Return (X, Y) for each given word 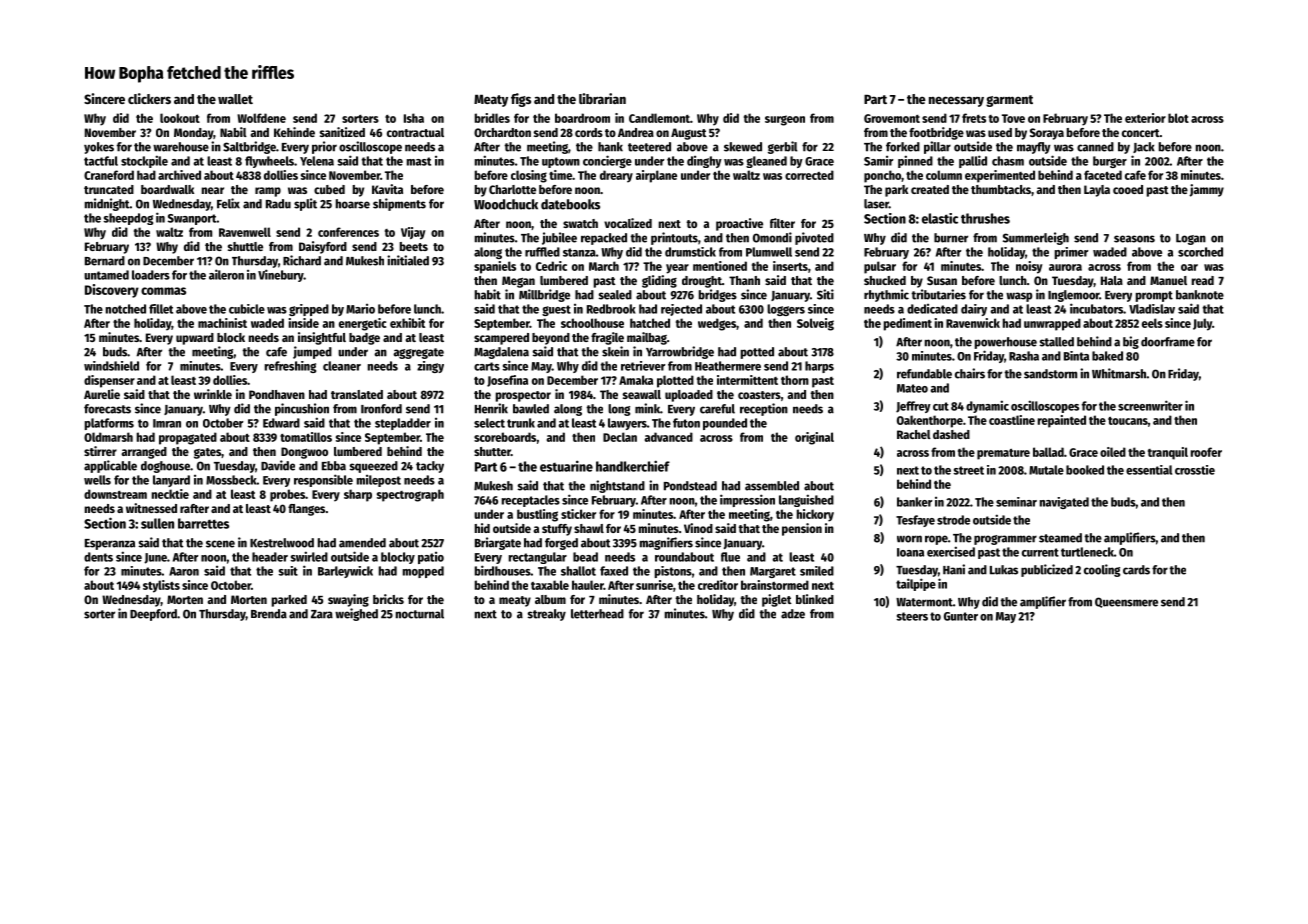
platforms (109, 424)
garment (1009, 101)
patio (431, 558)
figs (521, 100)
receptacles (531, 501)
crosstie (1195, 470)
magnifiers (666, 543)
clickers (149, 98)
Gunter (961, 616)
